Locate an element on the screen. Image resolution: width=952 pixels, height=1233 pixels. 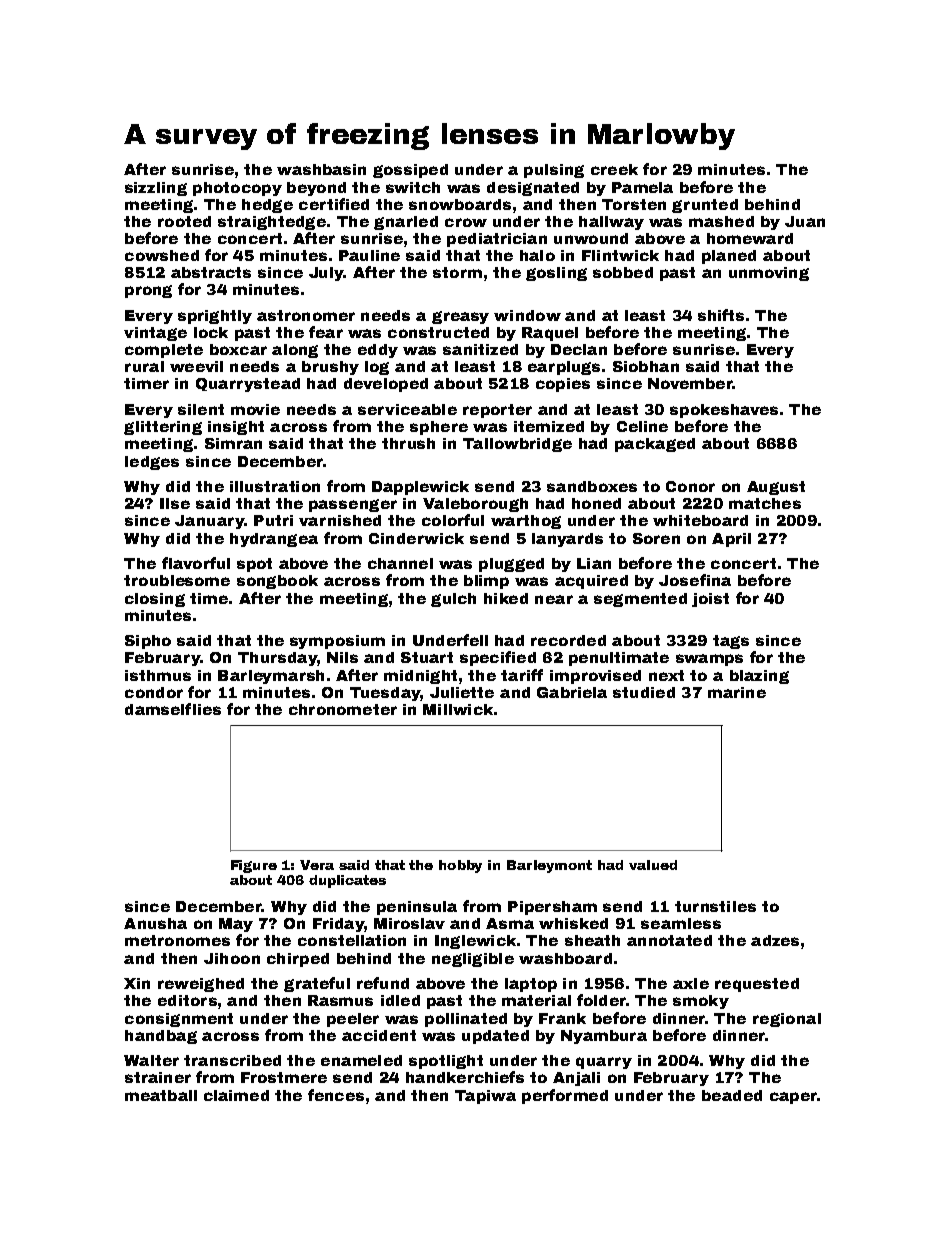
prong is located at coordinates (148, 291).
